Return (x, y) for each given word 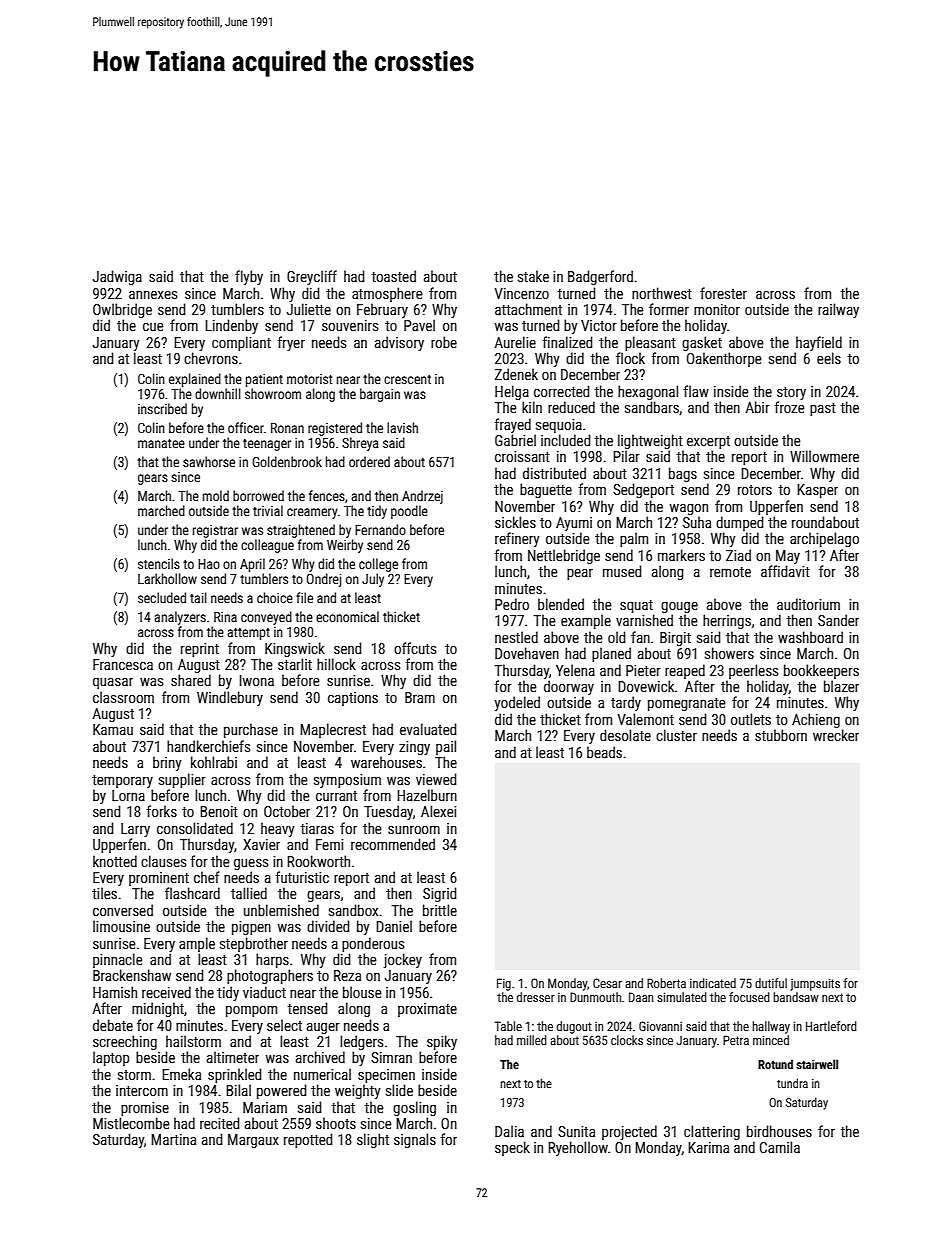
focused (749, 997)
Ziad (738, 555)
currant (336, 796)
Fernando (380, 529)
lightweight (650, 441)
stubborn (781, 735)
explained (195, 380)
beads (604, 752)
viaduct (264, 992)
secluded (162, 597)
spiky (442, 1042)
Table (508, 1026)
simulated (682, 997)
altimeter (233, 1057)
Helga (512, 392)
